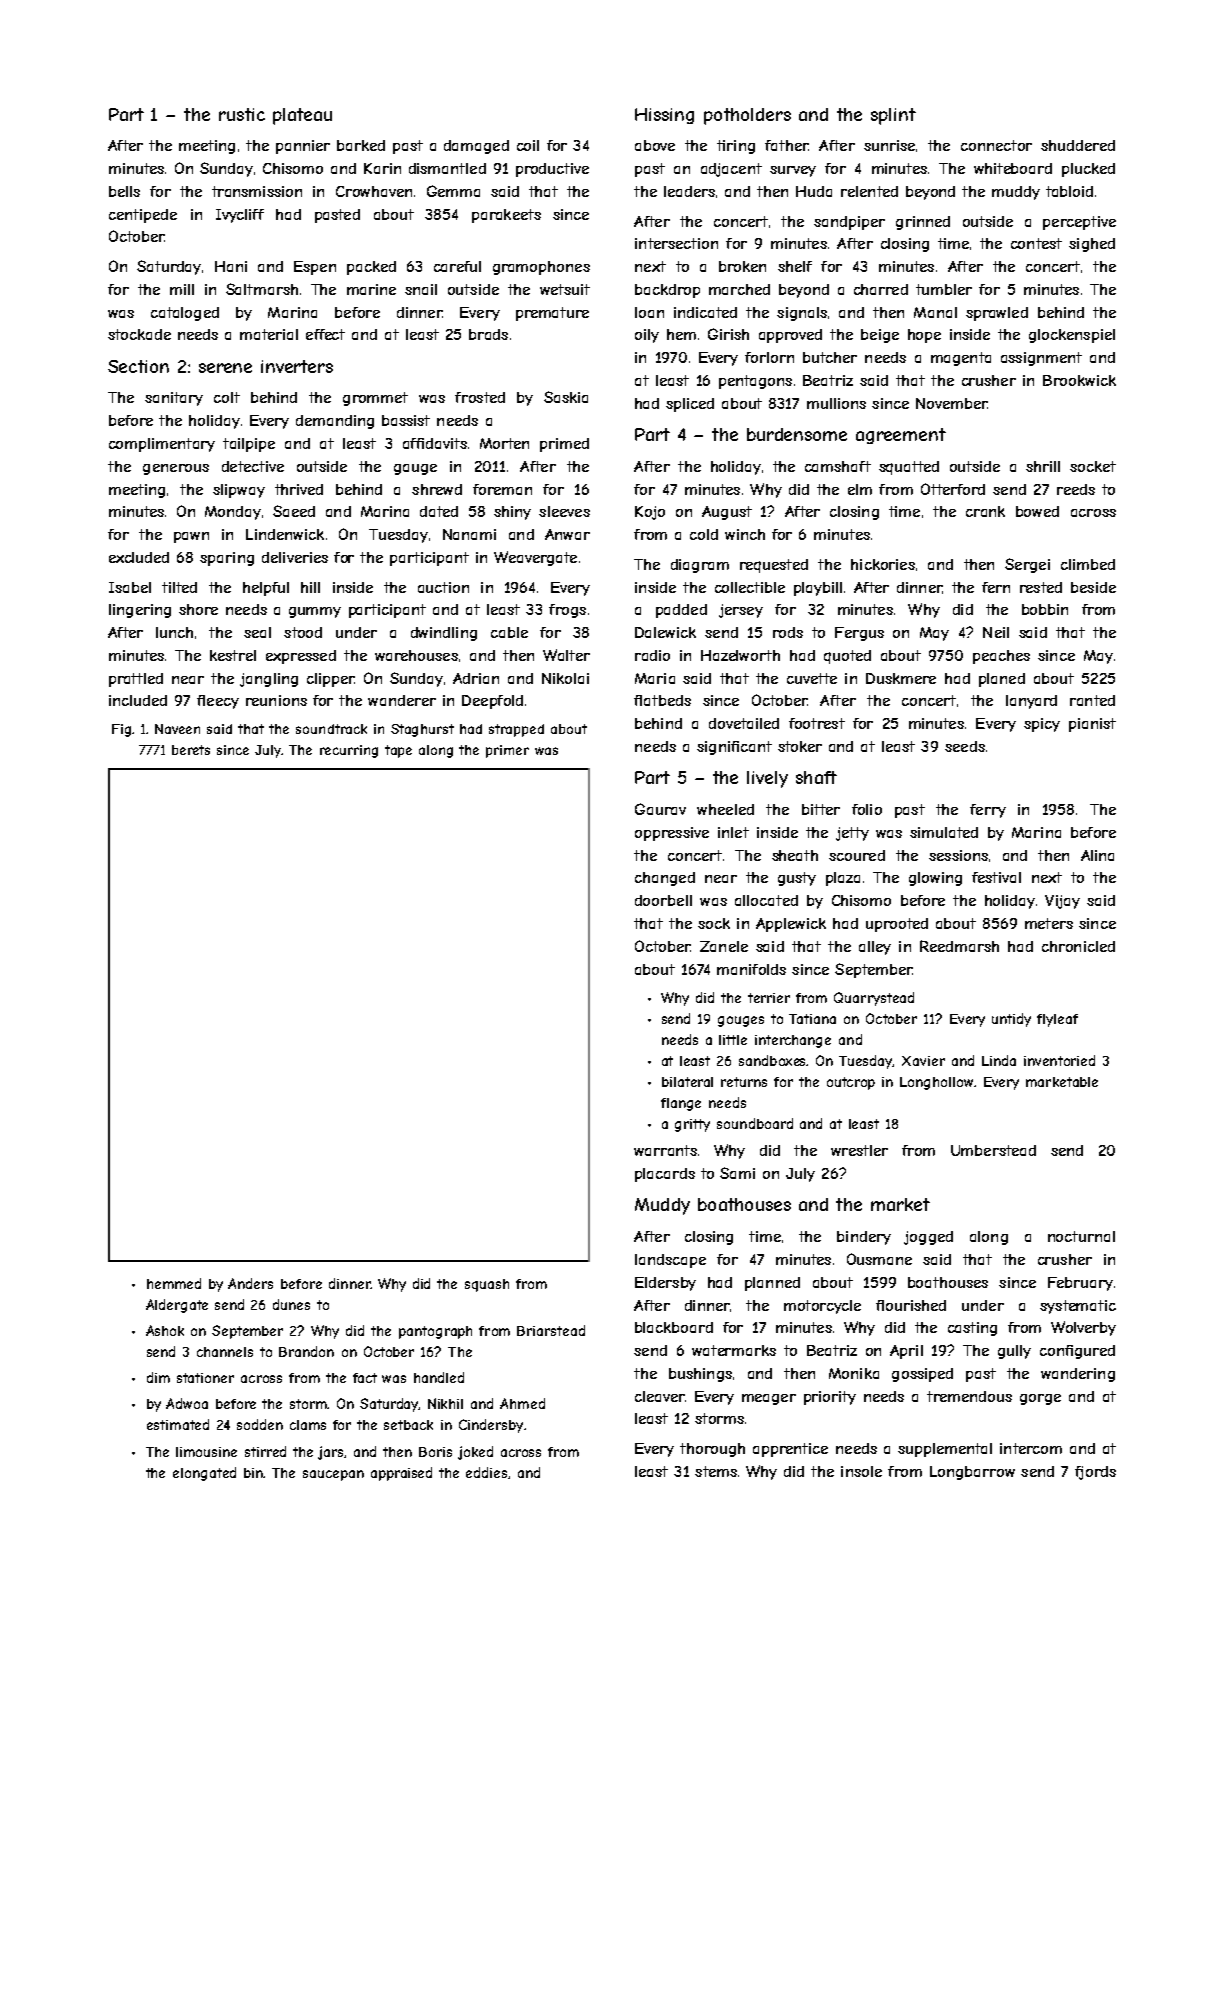 The height and width of the screenshot is (2016, 1224). What do you see at coordinates (1081, 1236) in the screenshot?
I see `nocturnal` at bounding box center [1081, 1236].
